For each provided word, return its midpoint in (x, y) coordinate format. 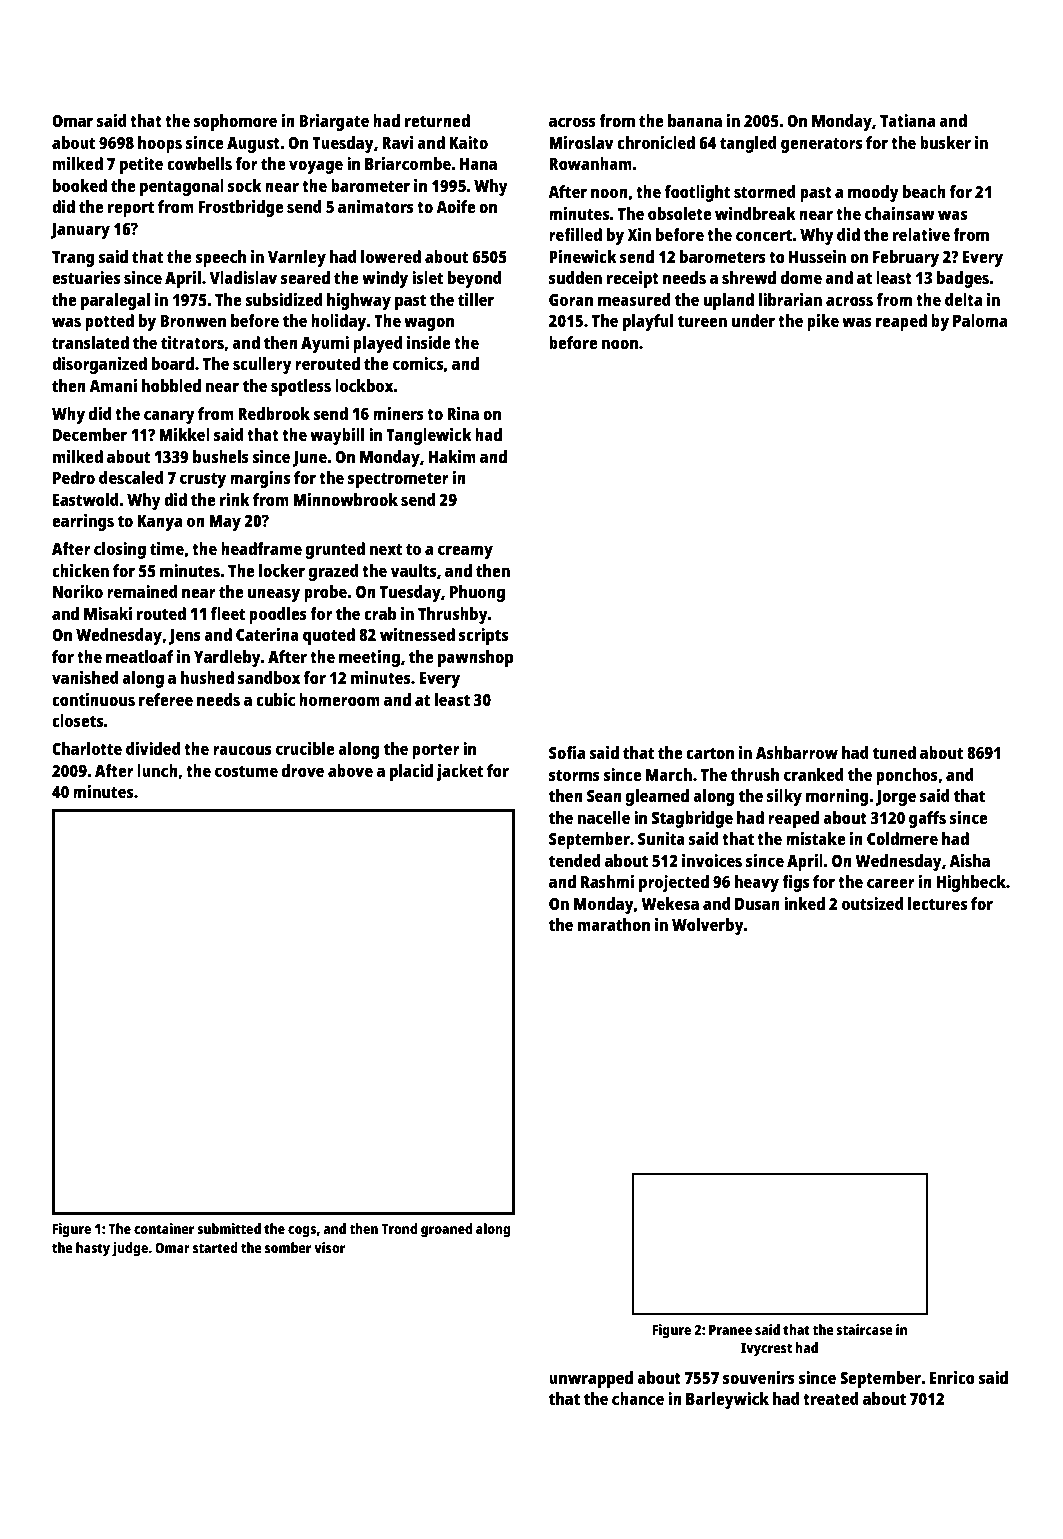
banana (695, 120)
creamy (465, 552)
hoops (160, 144)
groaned (446, 1230)
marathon (614, 924)
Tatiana (907, 120)
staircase (864, 1329)
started (215, 1247)
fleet (228, 613)
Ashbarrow (797, 752)
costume (246, 771)
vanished (85, 677)
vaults (413, 570)
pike (823, 322)
